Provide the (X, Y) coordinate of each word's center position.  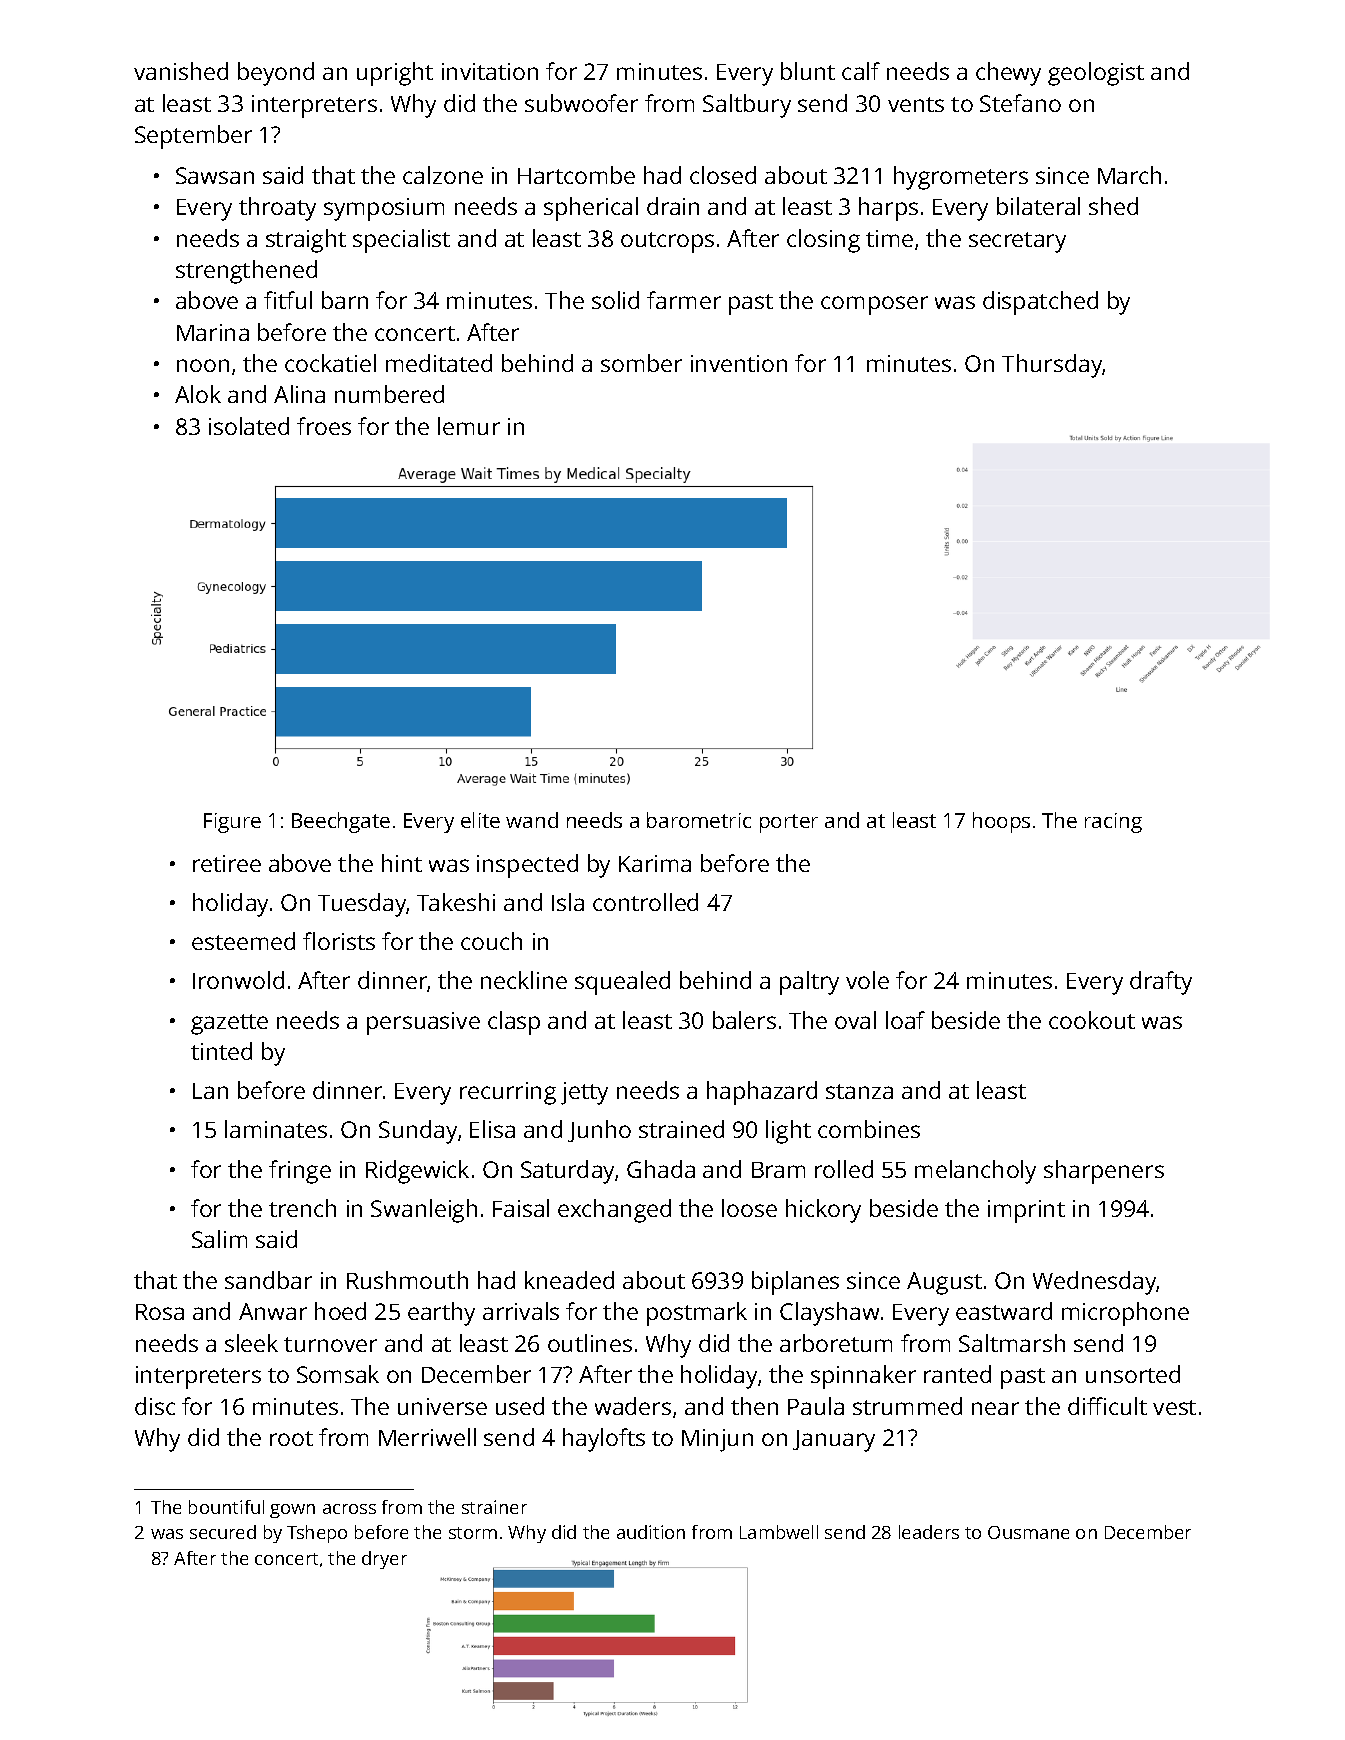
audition (651, 1532)
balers (744, 1020)
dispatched (1040, 303)
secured (223, 1532)
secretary (1017, 242)
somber (641, 363)
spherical (591, 209)
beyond (276, 74)
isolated (249, 426)
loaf (905, 1020)
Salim (219, 1239)
